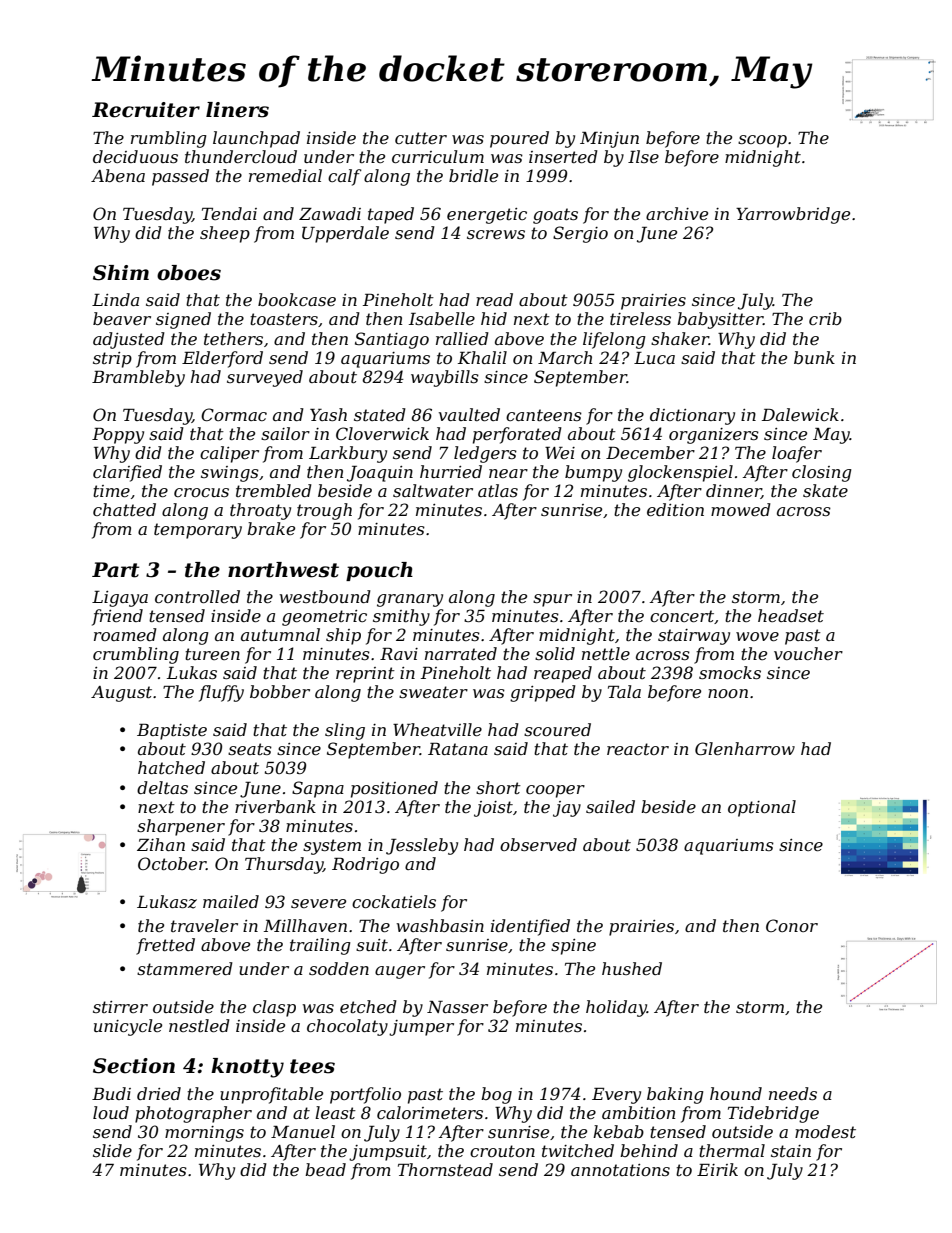 This page has width=952, height=1233. Describe the element at coordinates (125, 634) in the page. I see `roamed` at that location.
